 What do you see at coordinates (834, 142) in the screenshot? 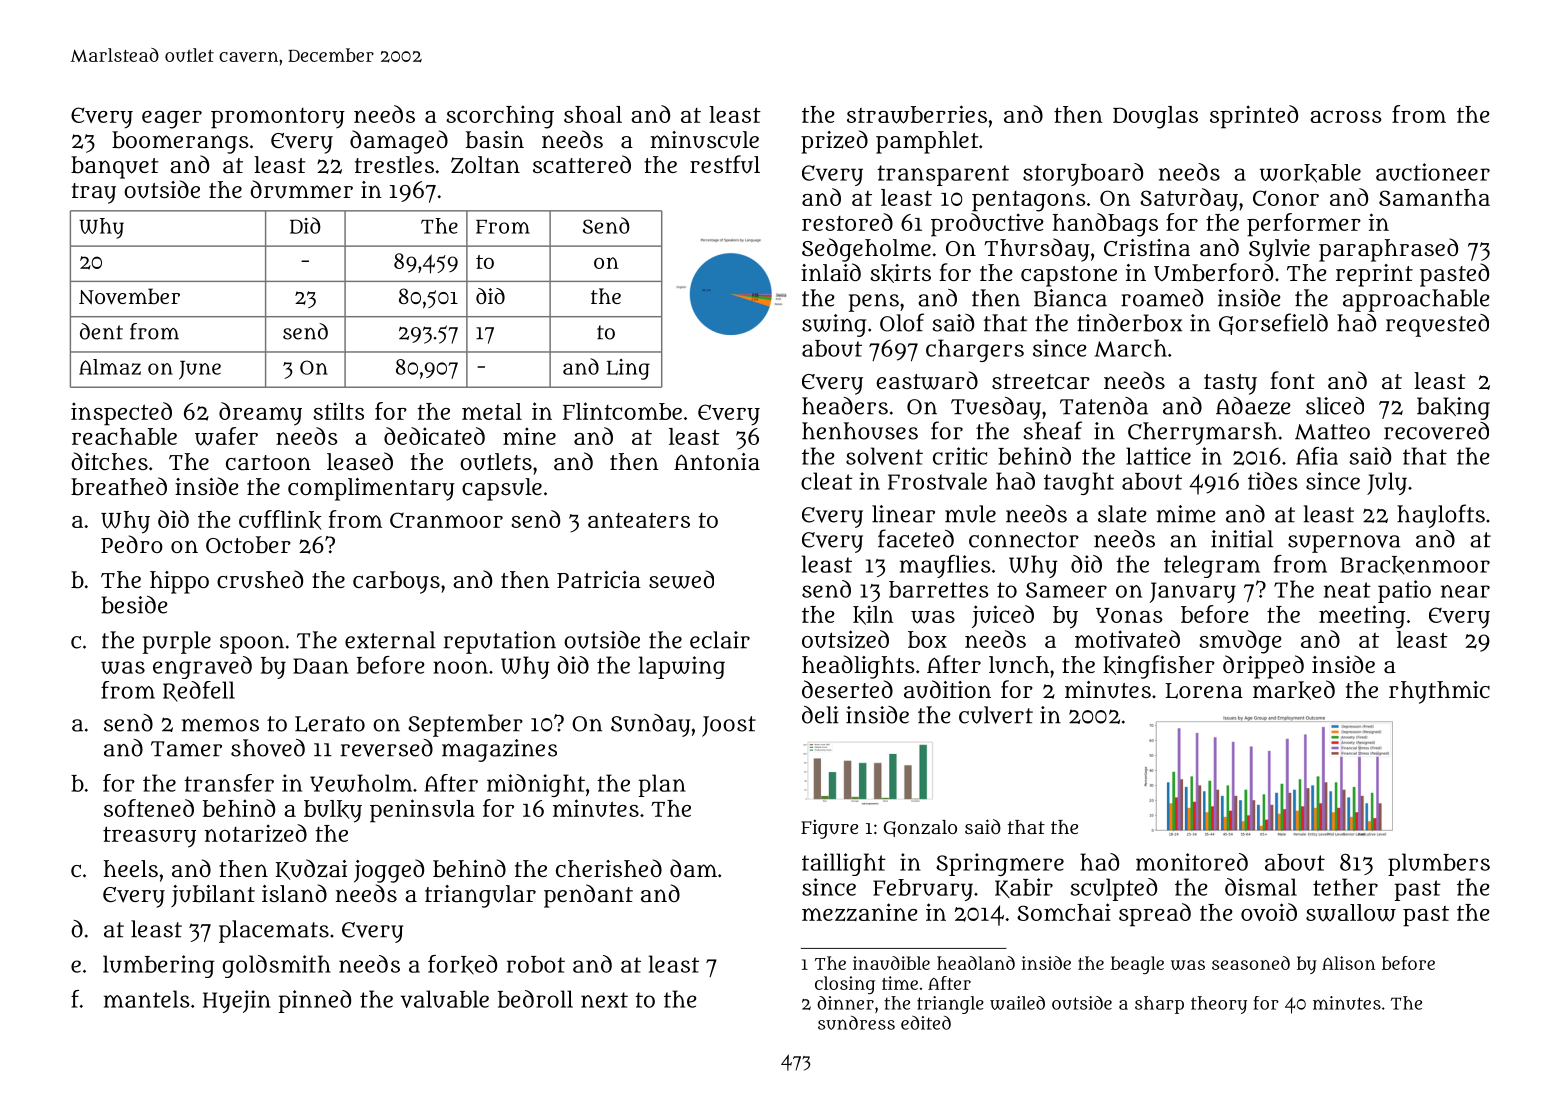
I see `prized` at bounding box center [834, 142].
